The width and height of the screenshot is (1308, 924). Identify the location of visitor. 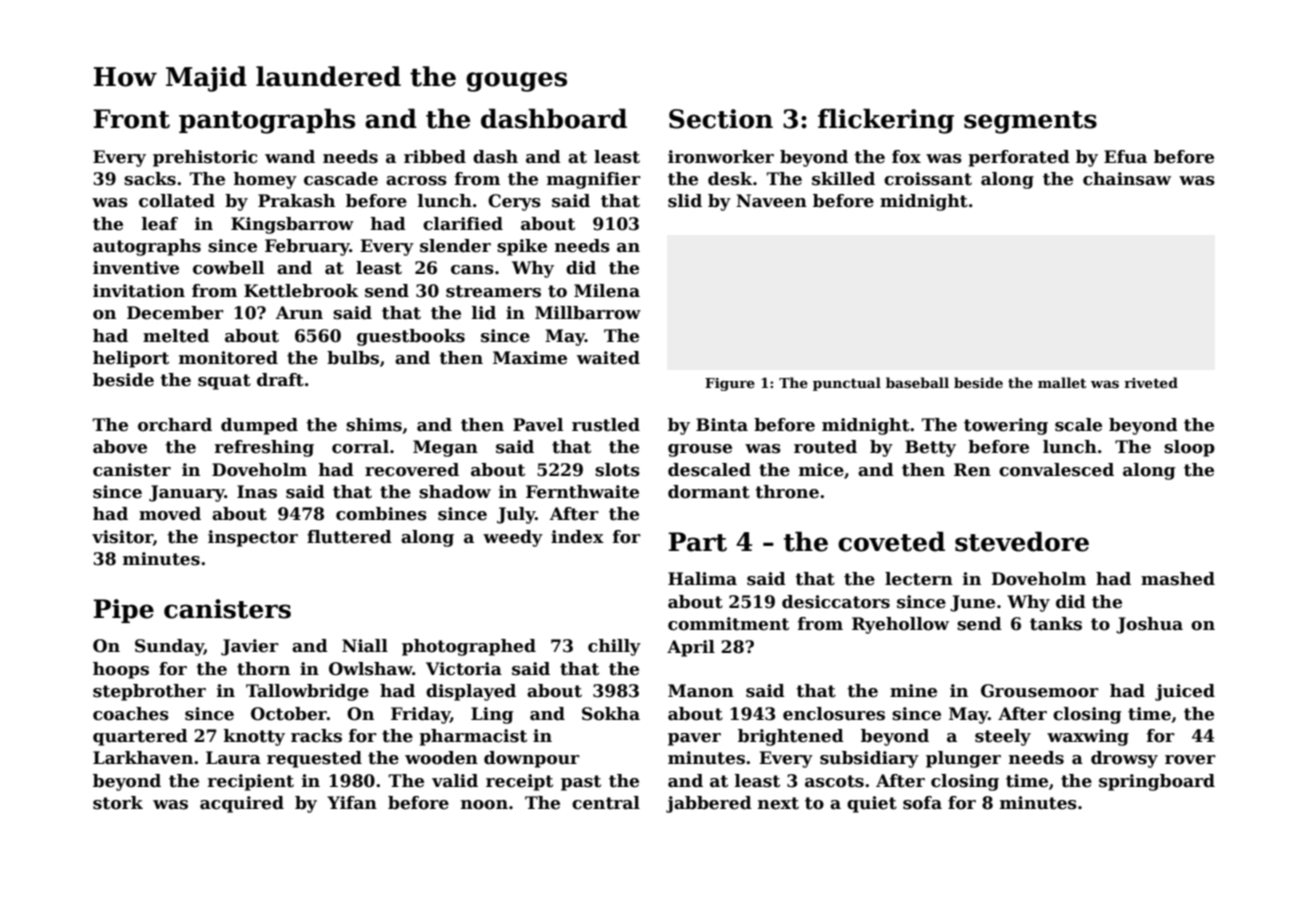
(122, 537).
